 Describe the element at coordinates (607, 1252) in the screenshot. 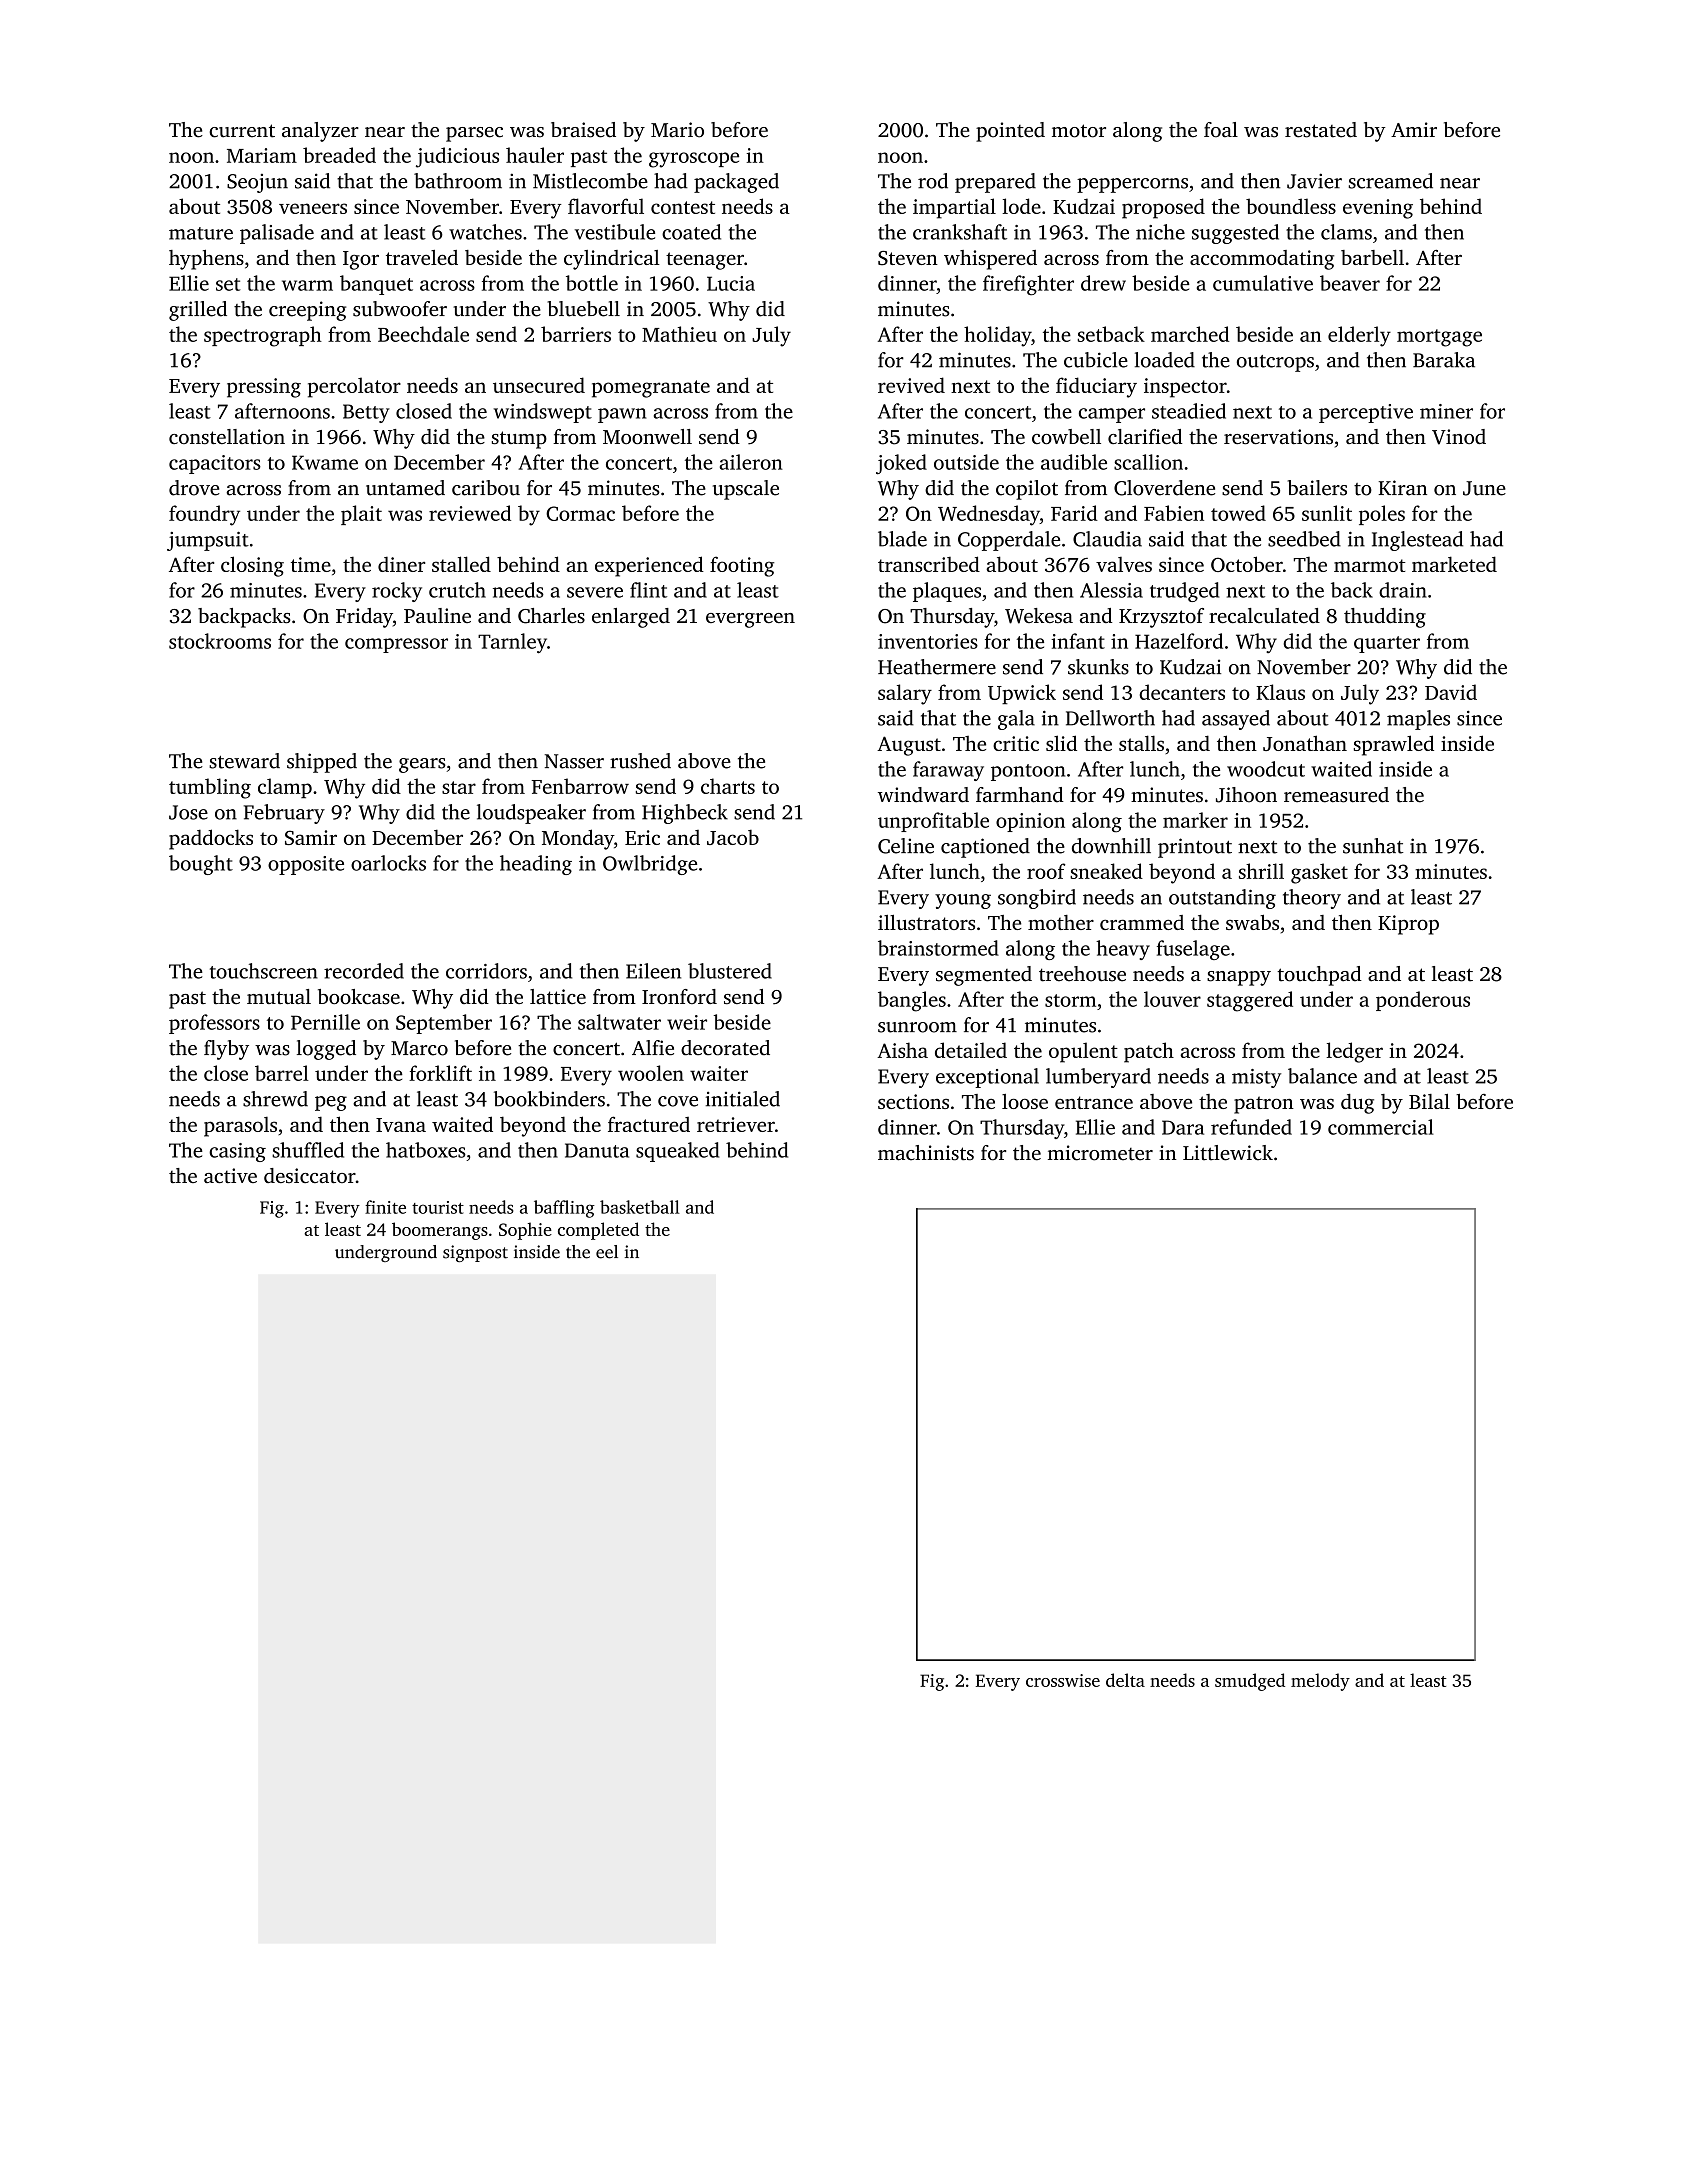

I see `eel` at that location.
